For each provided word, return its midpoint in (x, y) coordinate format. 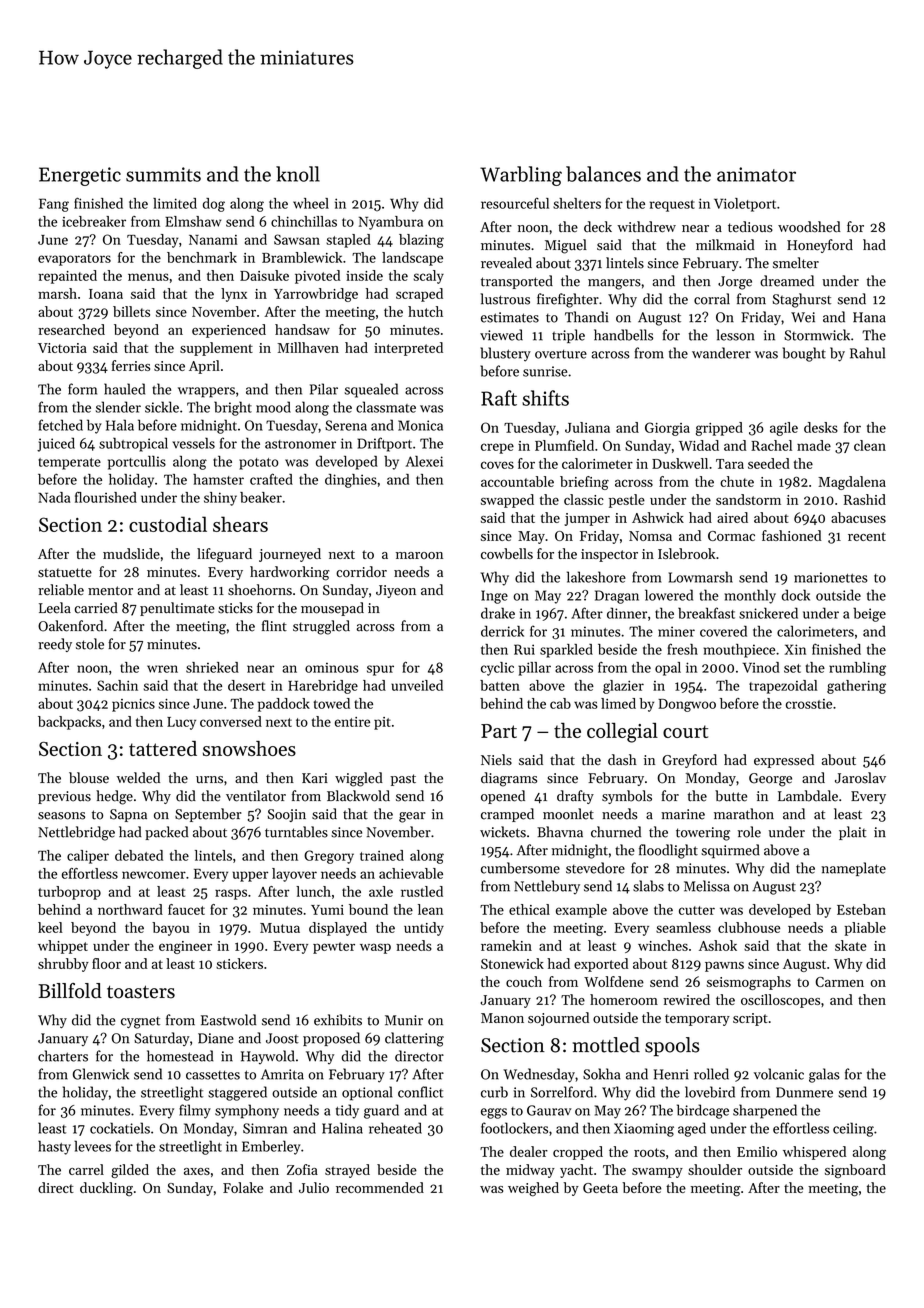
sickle (162, 407)
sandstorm (748, 499)
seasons (61, 816)
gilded (130, 1171)
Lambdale (808, 796)
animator (756, 174)
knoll (298, 174)
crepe (497, 448)
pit (382, 723)
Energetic (80, 176)
